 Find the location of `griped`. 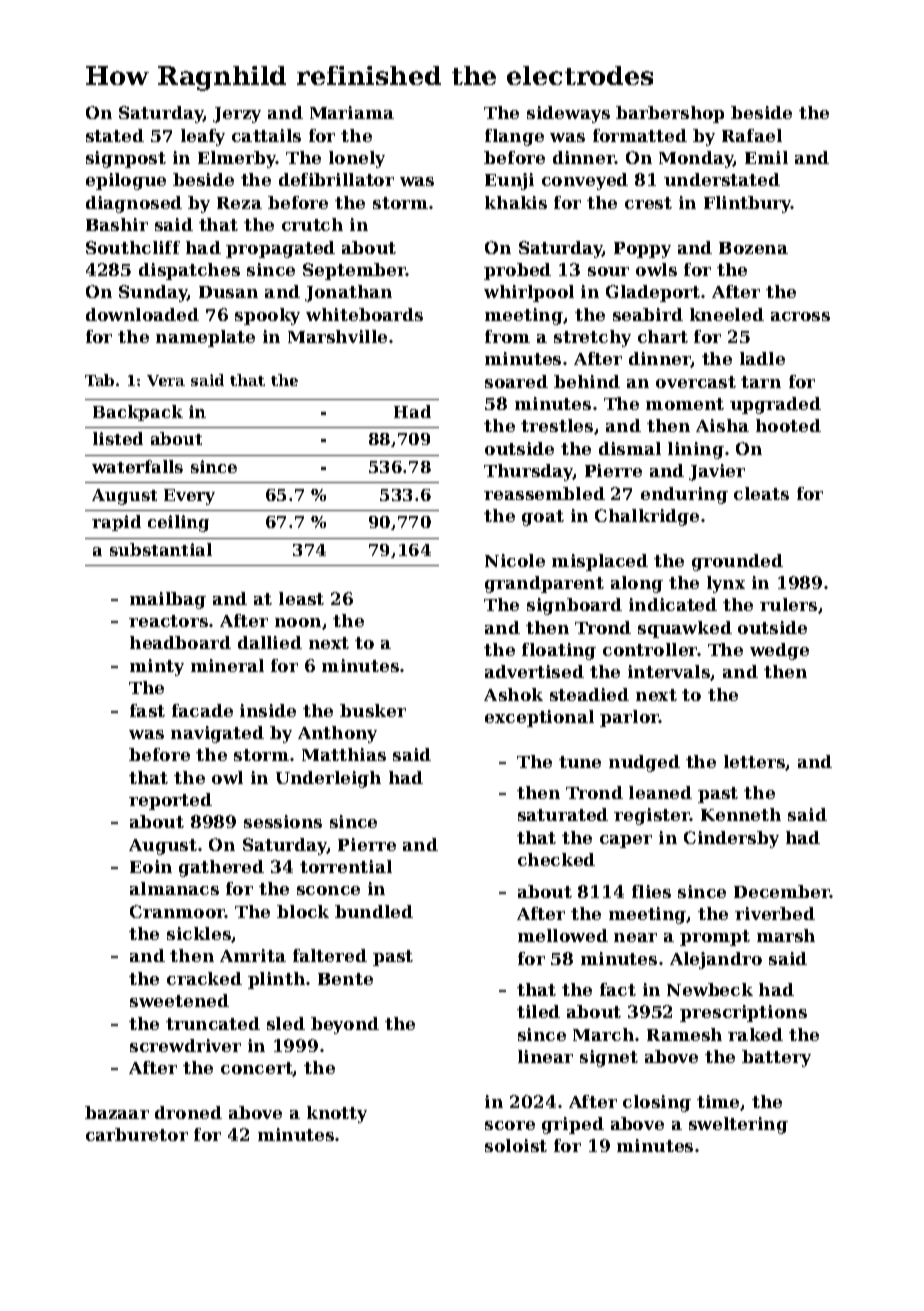

griped is located at coordinates (573, 1125).
